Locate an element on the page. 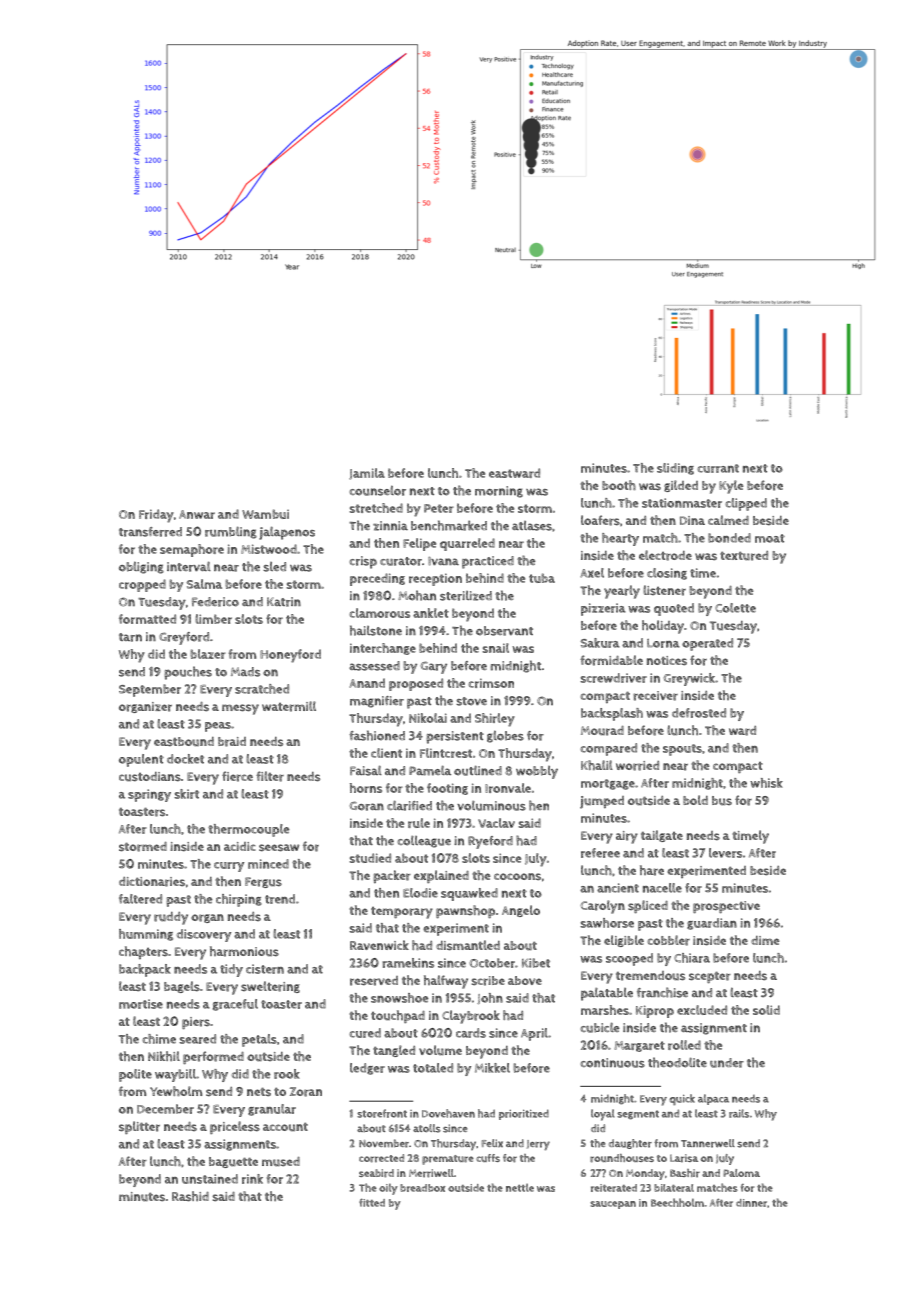 Image resolution: width=908 pixels, height=1316 pixels. dime is located at coordinates (765, 940).
